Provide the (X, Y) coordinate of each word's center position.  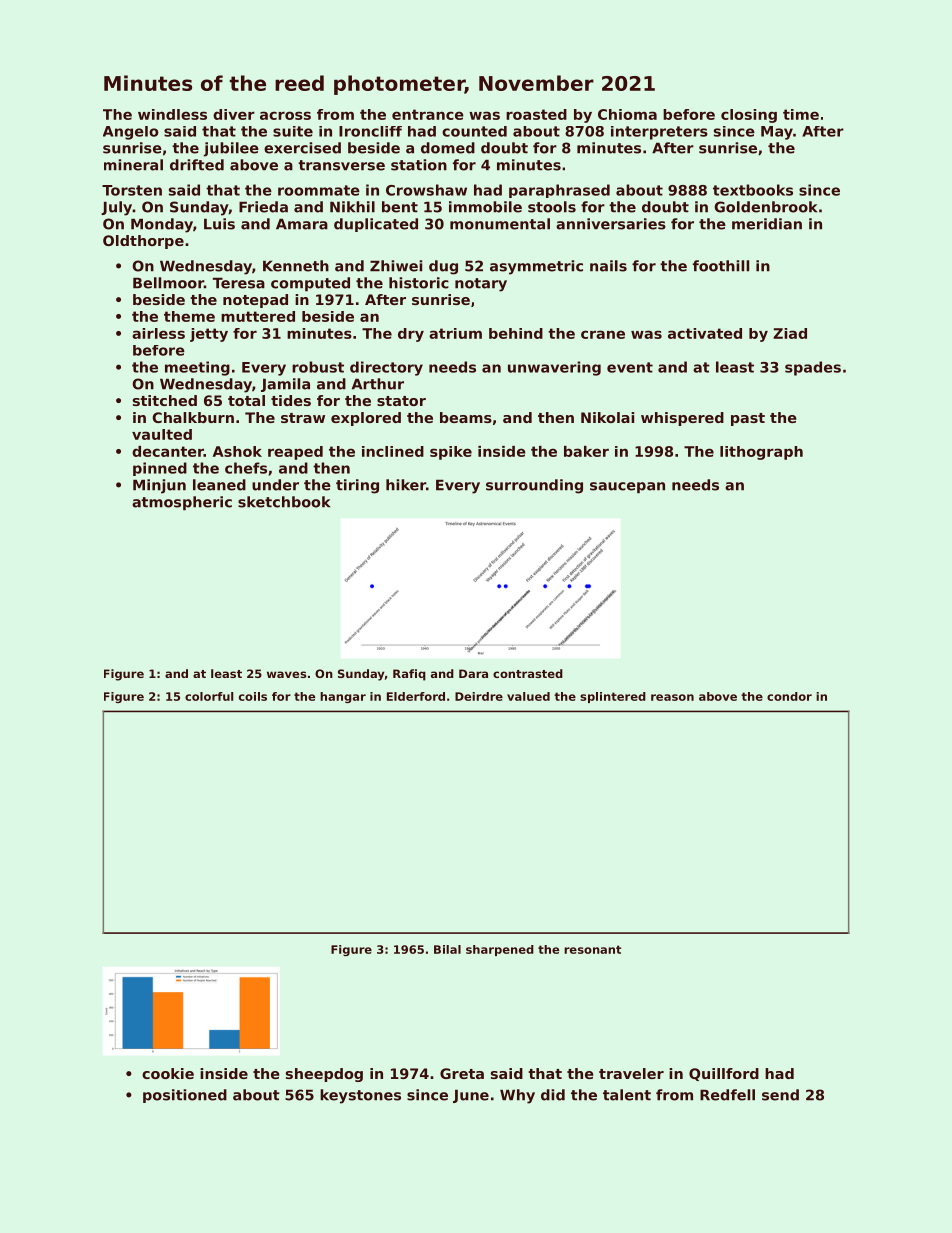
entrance (428, 114)
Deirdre (479, 696)
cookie (168, 1073)
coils (253, 696)
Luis (219, 224)
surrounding (534, 486)
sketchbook (284, 502)
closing (749, 116)
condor (789, 696)
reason (672, 697)
